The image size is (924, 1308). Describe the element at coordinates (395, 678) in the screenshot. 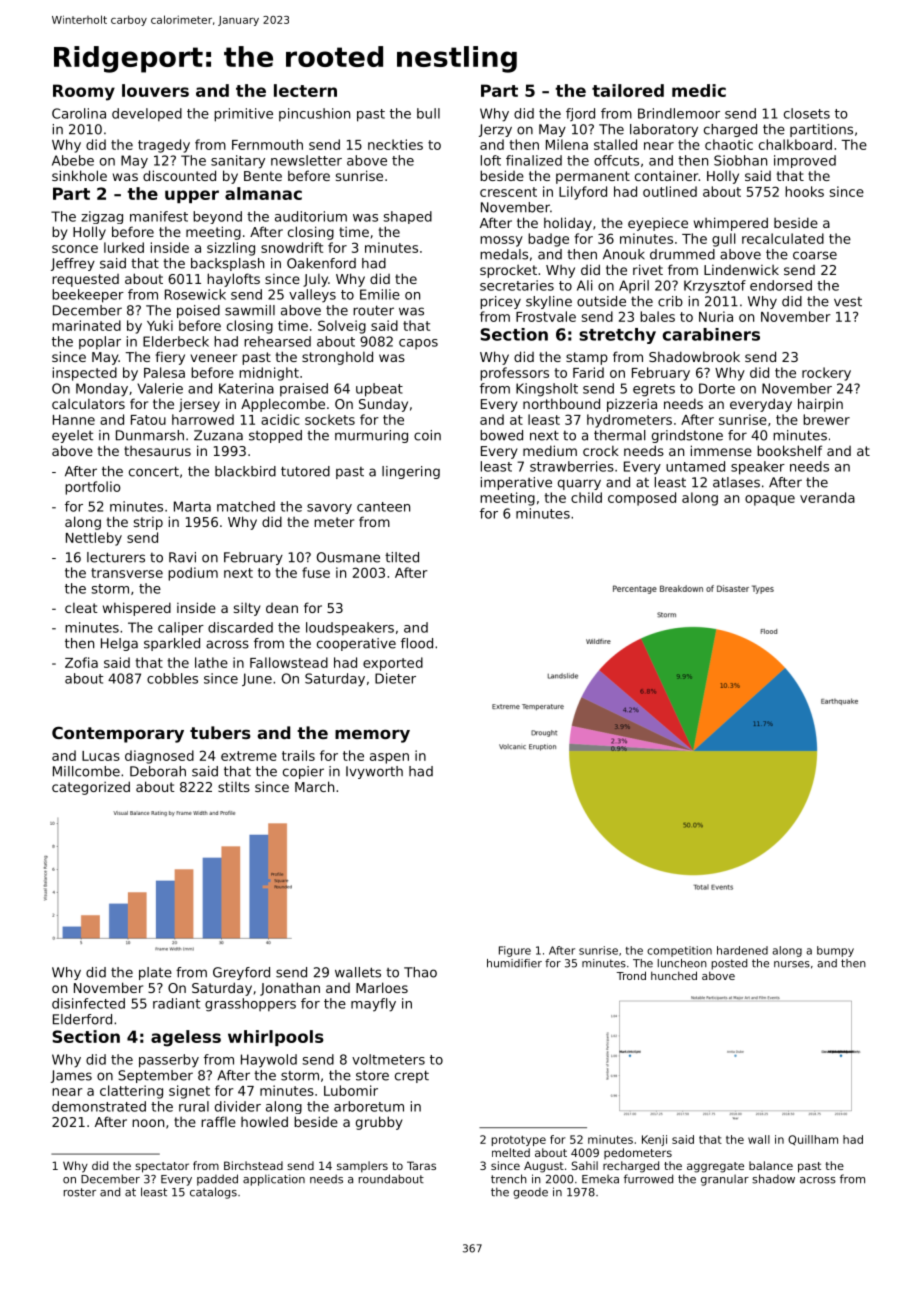

I see `Dieter` at that location.
